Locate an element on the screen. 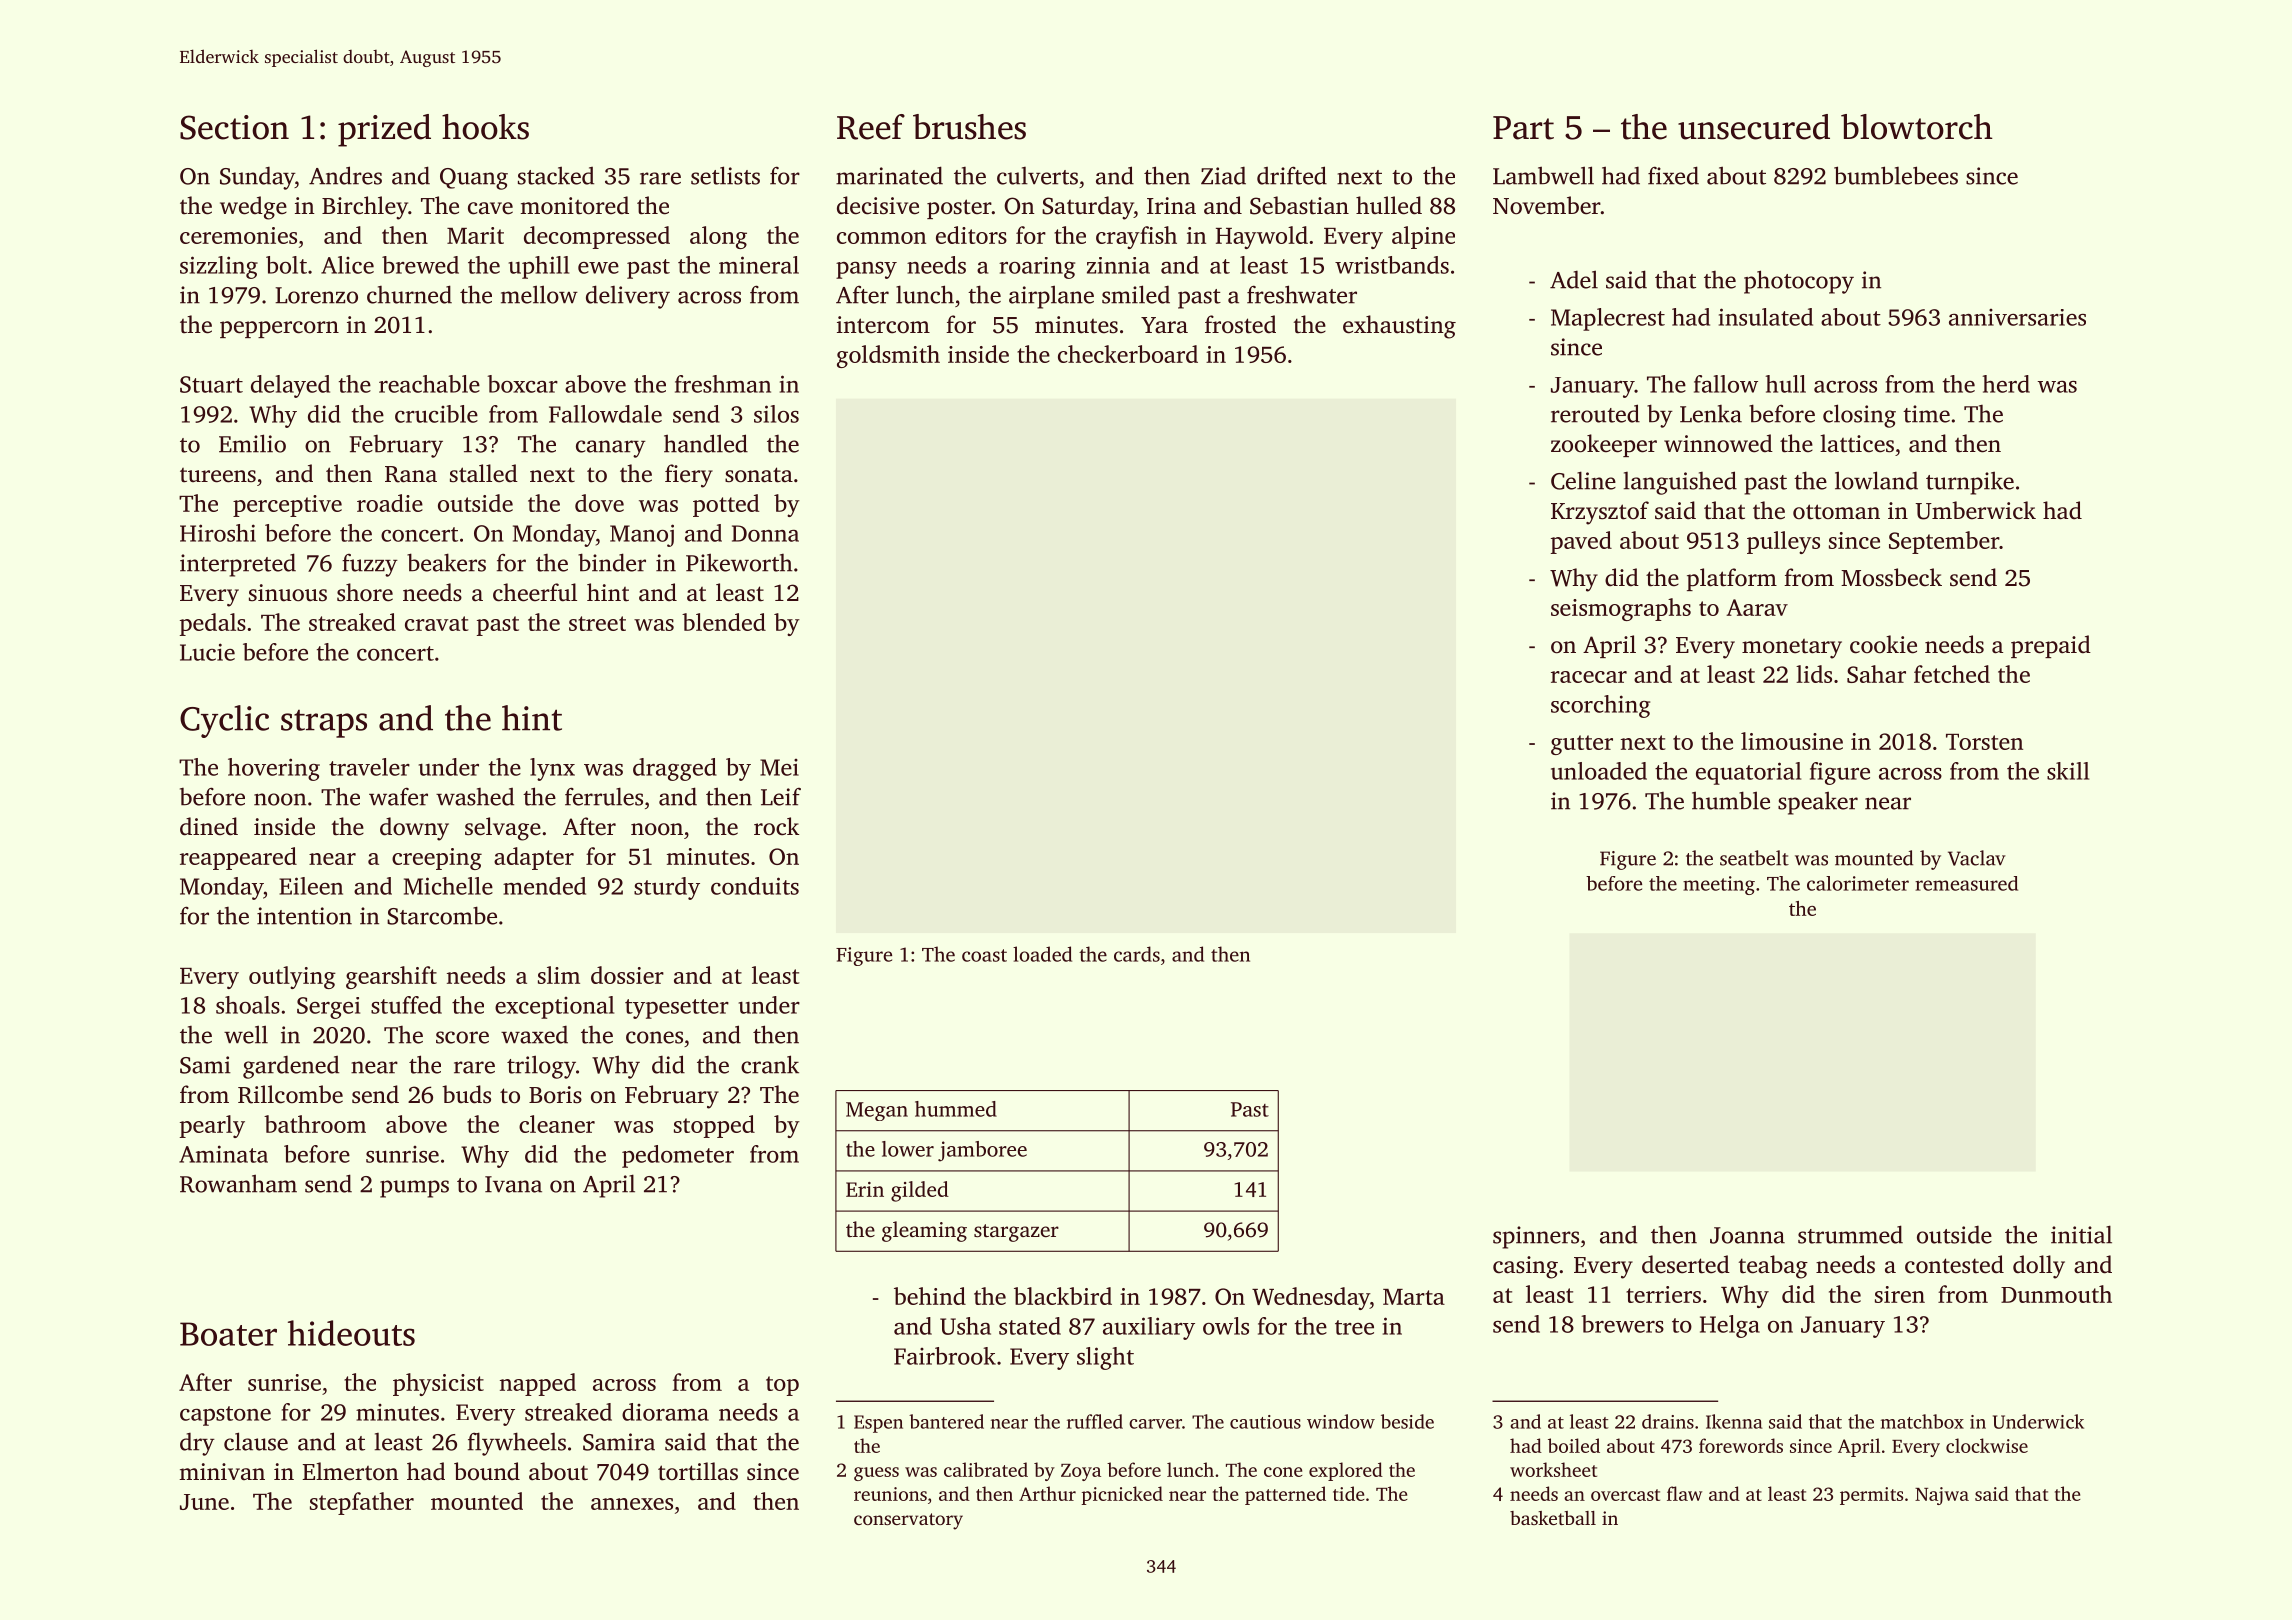 Image resolution: width=2292 pixels, height=1620 pixels. Ivana is located at coordinates (513, 1184).
